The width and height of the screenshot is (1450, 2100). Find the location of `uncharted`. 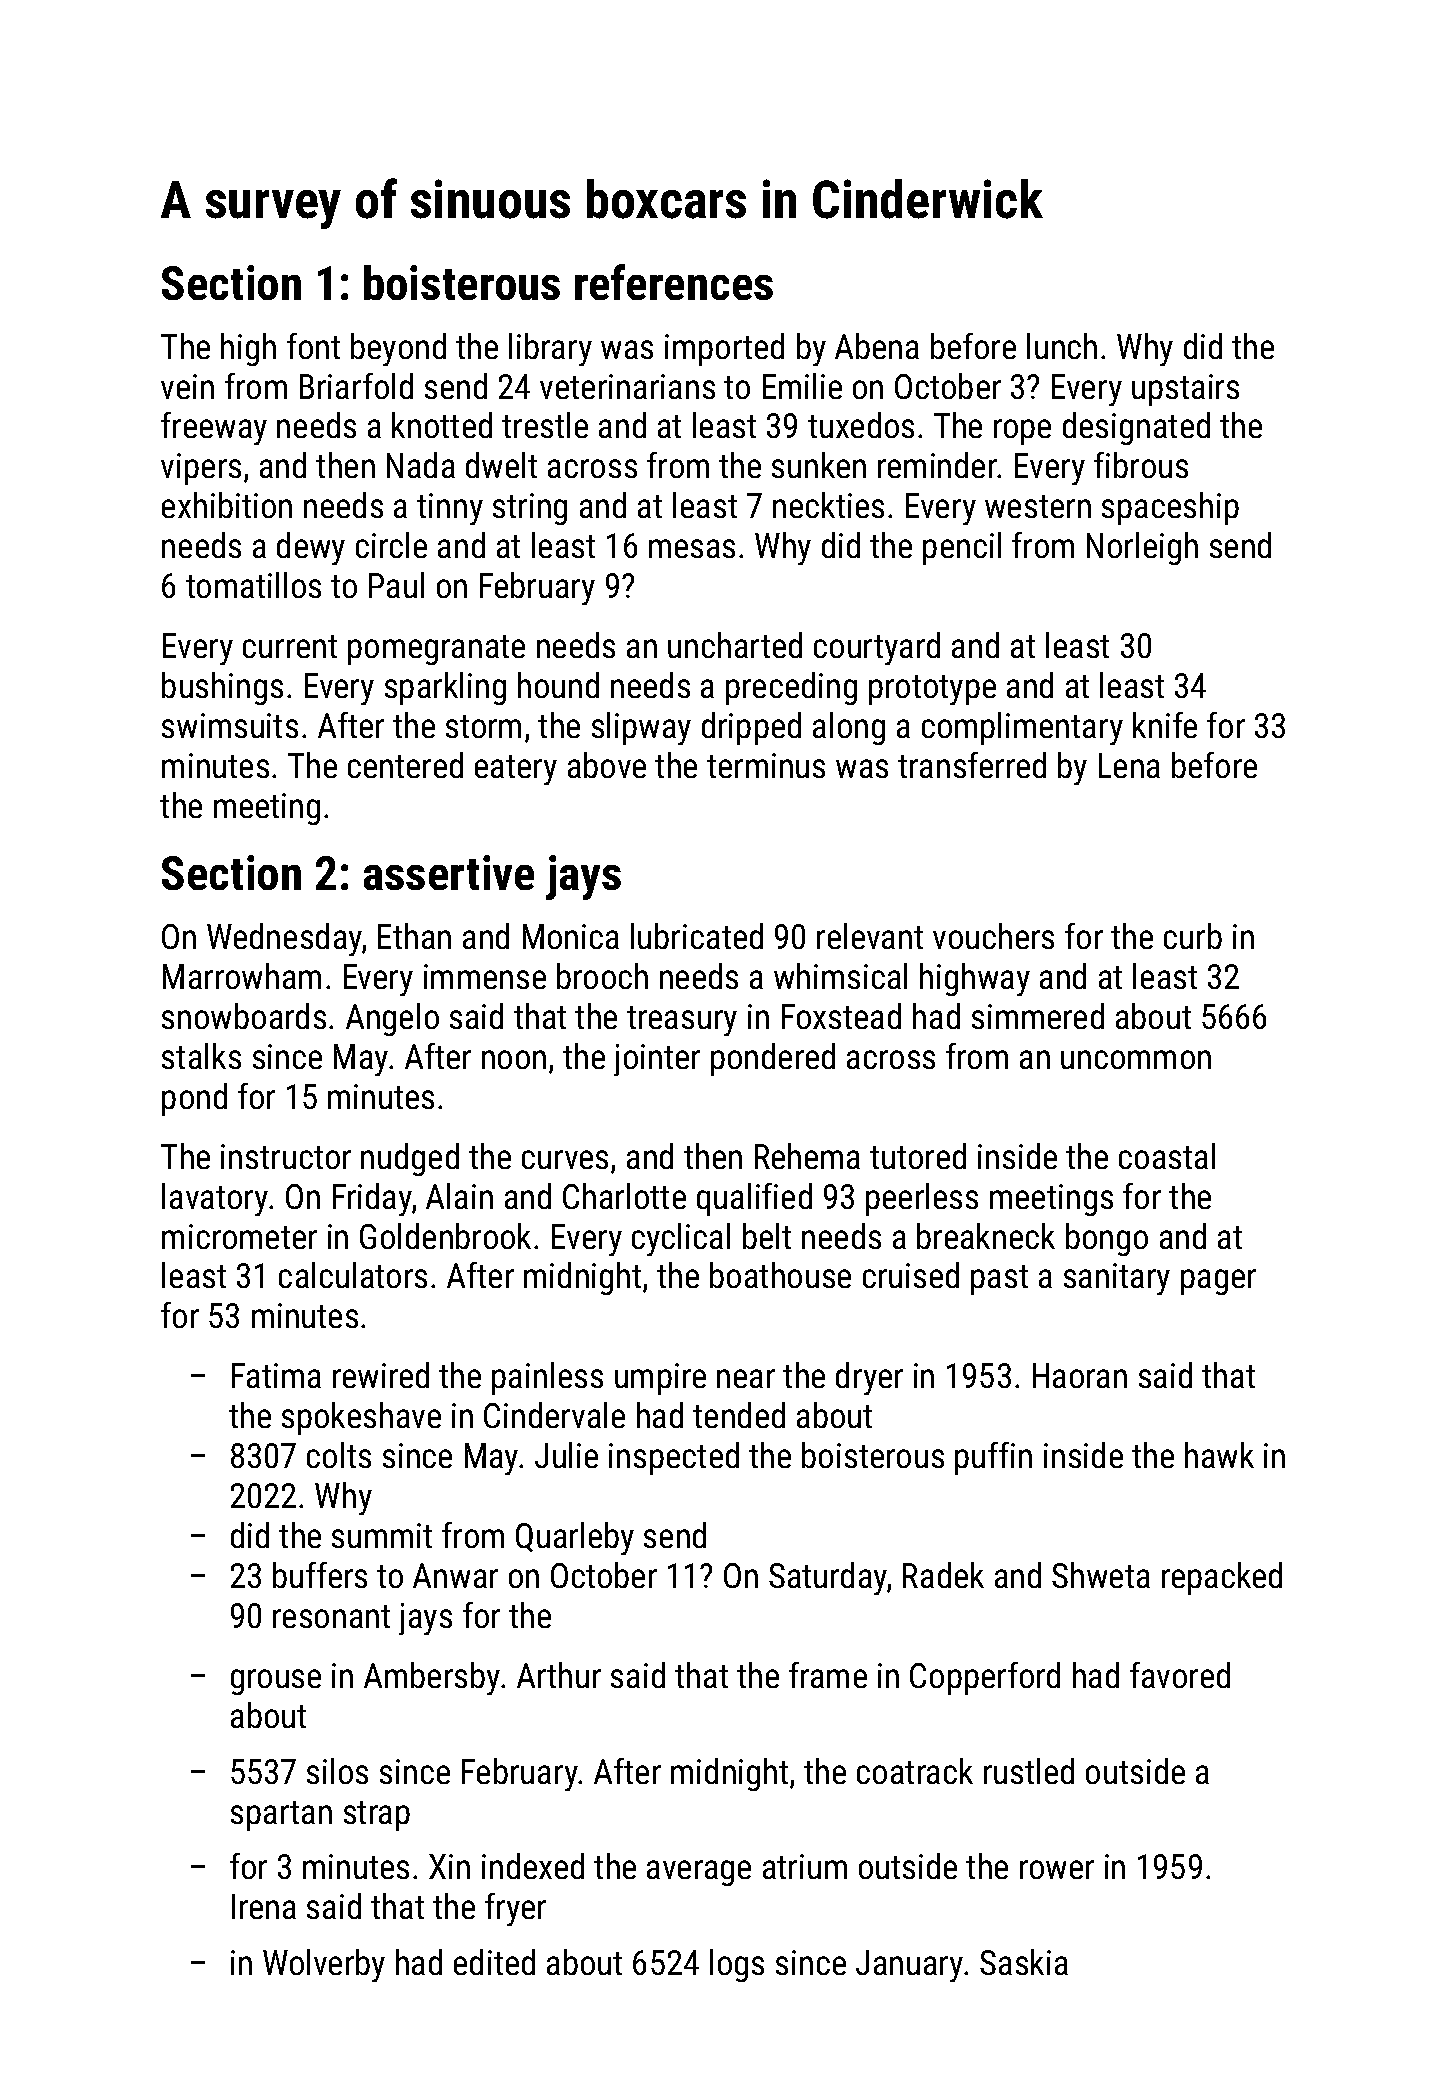

uncharted is located at coordinates (735, 645).
